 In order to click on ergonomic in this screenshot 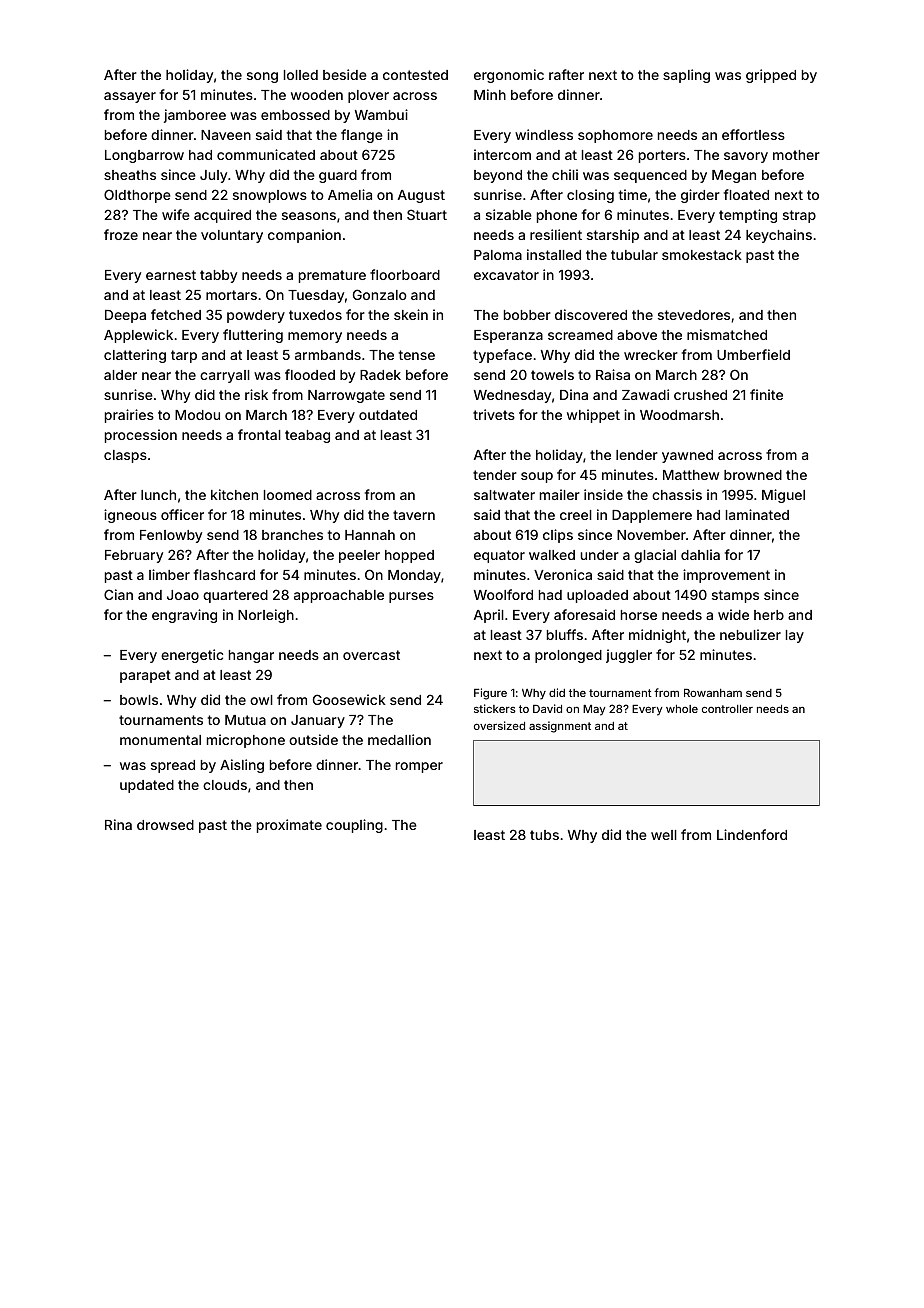, I will do `click(509, 76)`.
